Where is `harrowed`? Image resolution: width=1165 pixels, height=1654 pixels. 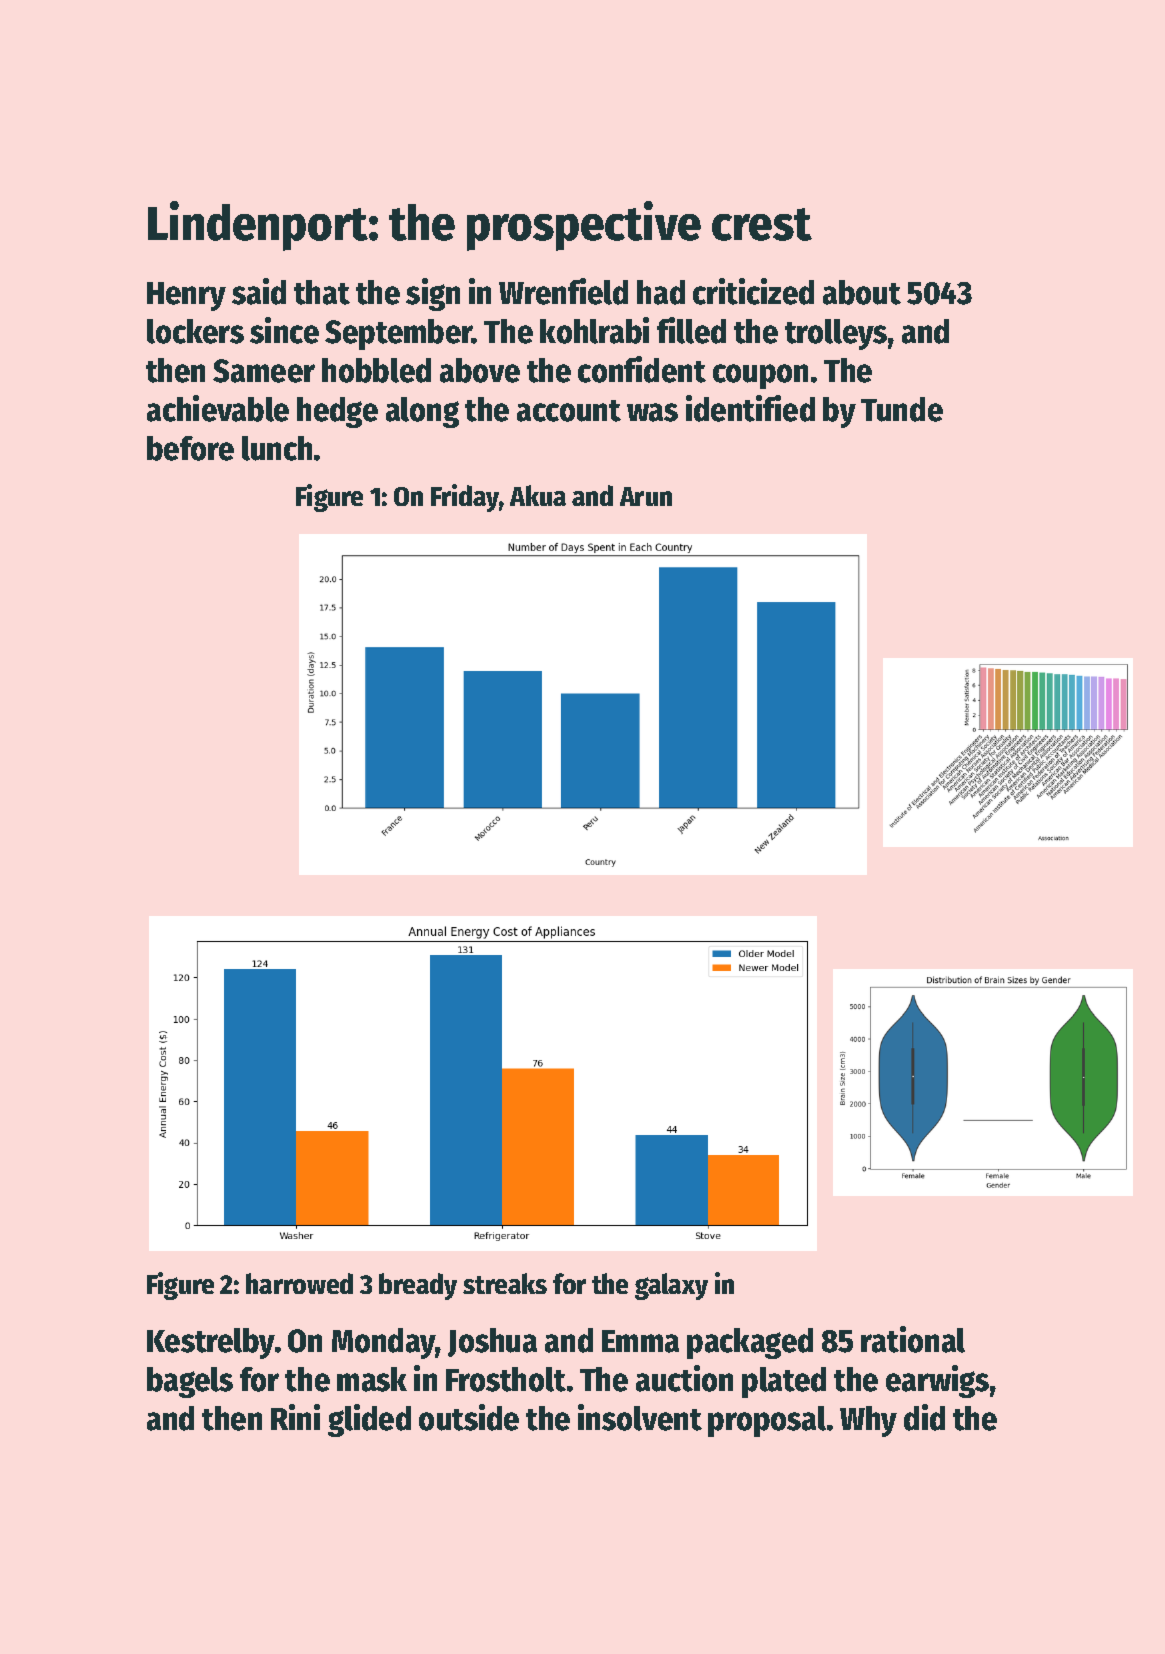
harrowed is located at coordinates (299, 1283).
